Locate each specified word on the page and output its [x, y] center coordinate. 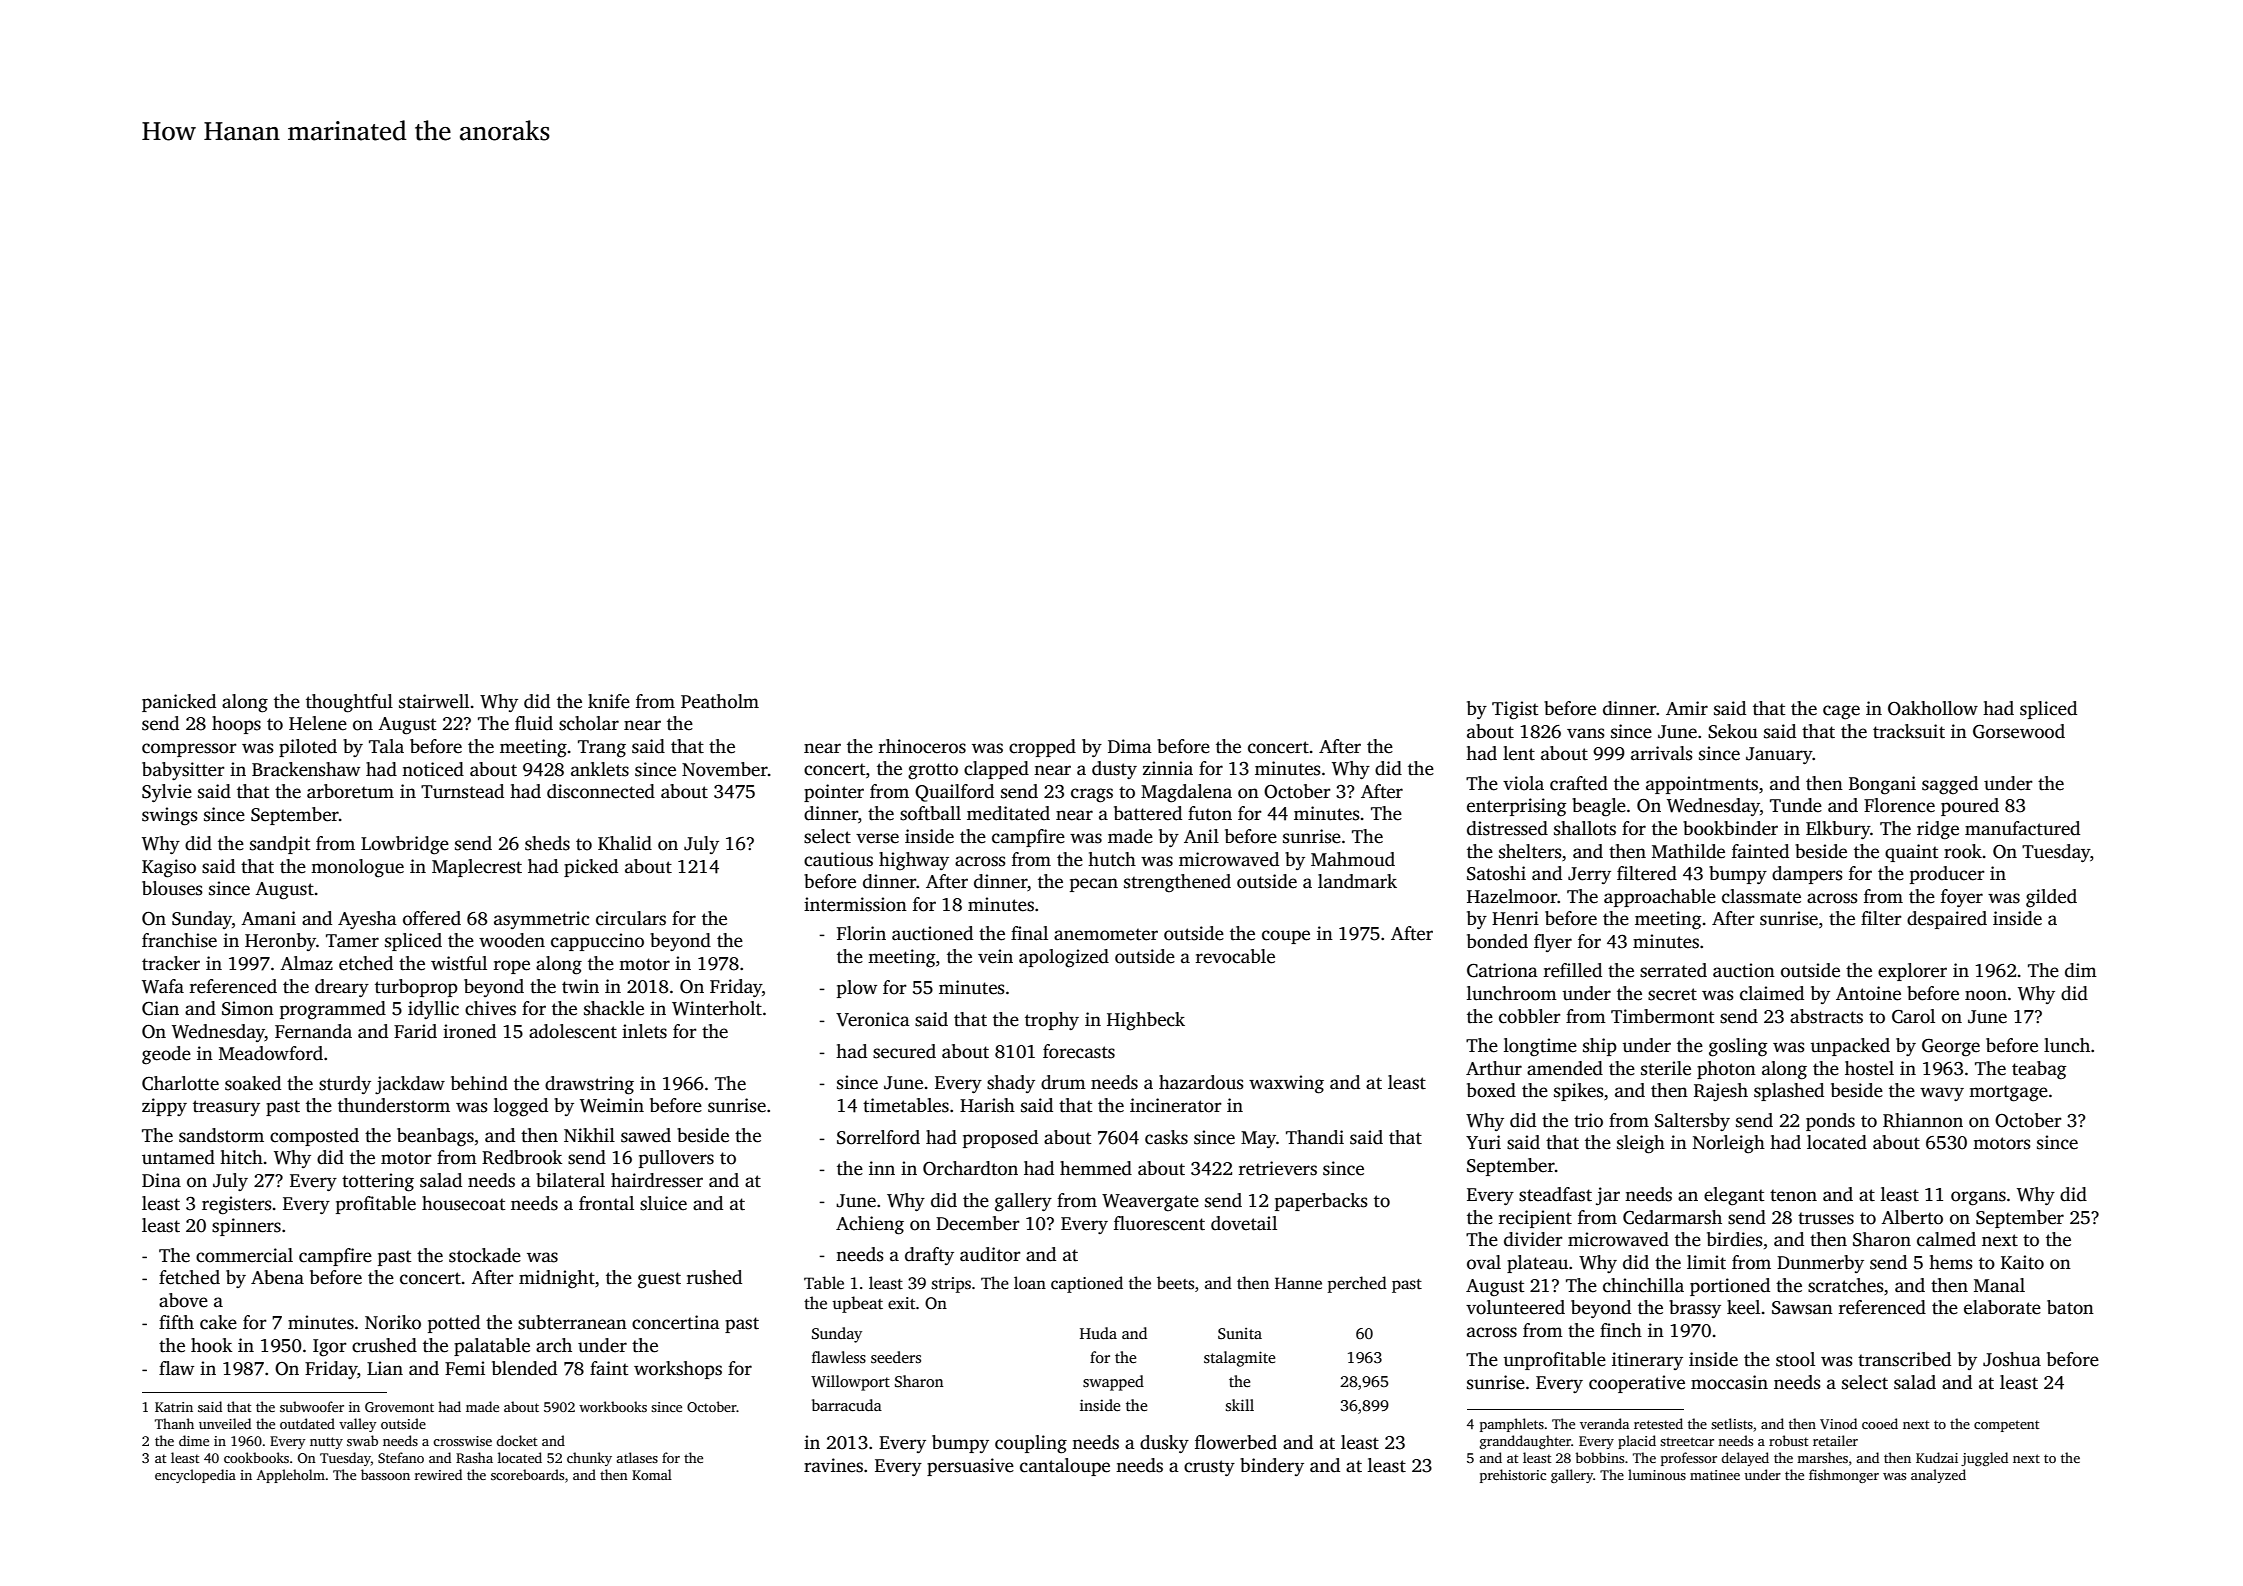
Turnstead [462, 791]
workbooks [613, 1406]
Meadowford [271, 1053]
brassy [1695, 1309]
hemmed [1096, 1168]
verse [877, 838]
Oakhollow [1933, 708]
